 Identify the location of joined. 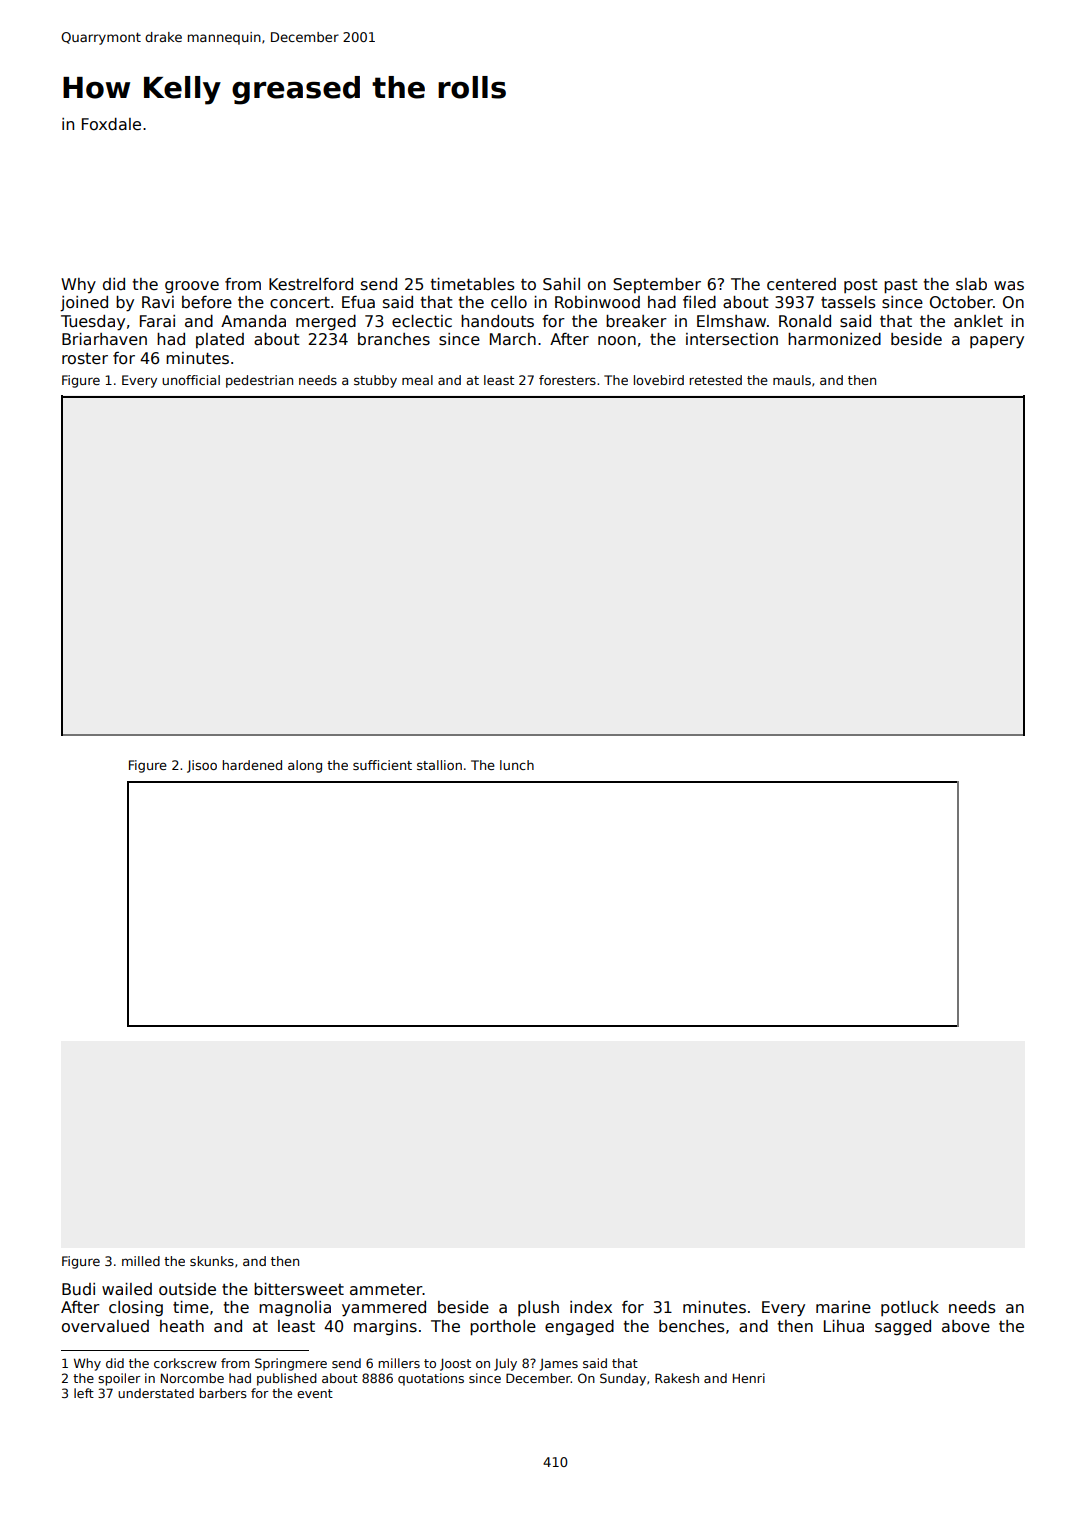
(84, 303).
